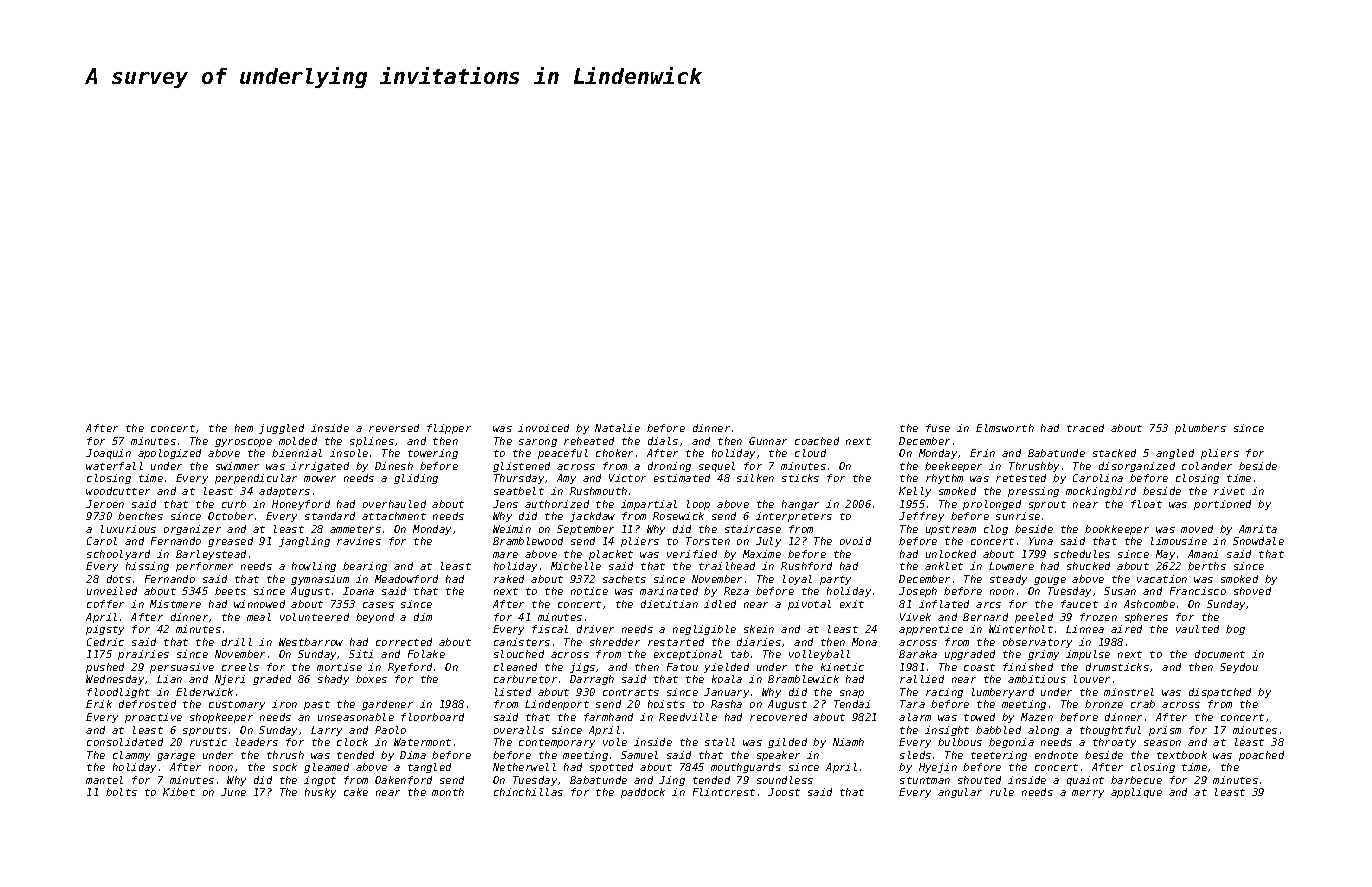  Describe the element at coordinates (387, 705) in the screenshot. I see `gardener` at that location.
